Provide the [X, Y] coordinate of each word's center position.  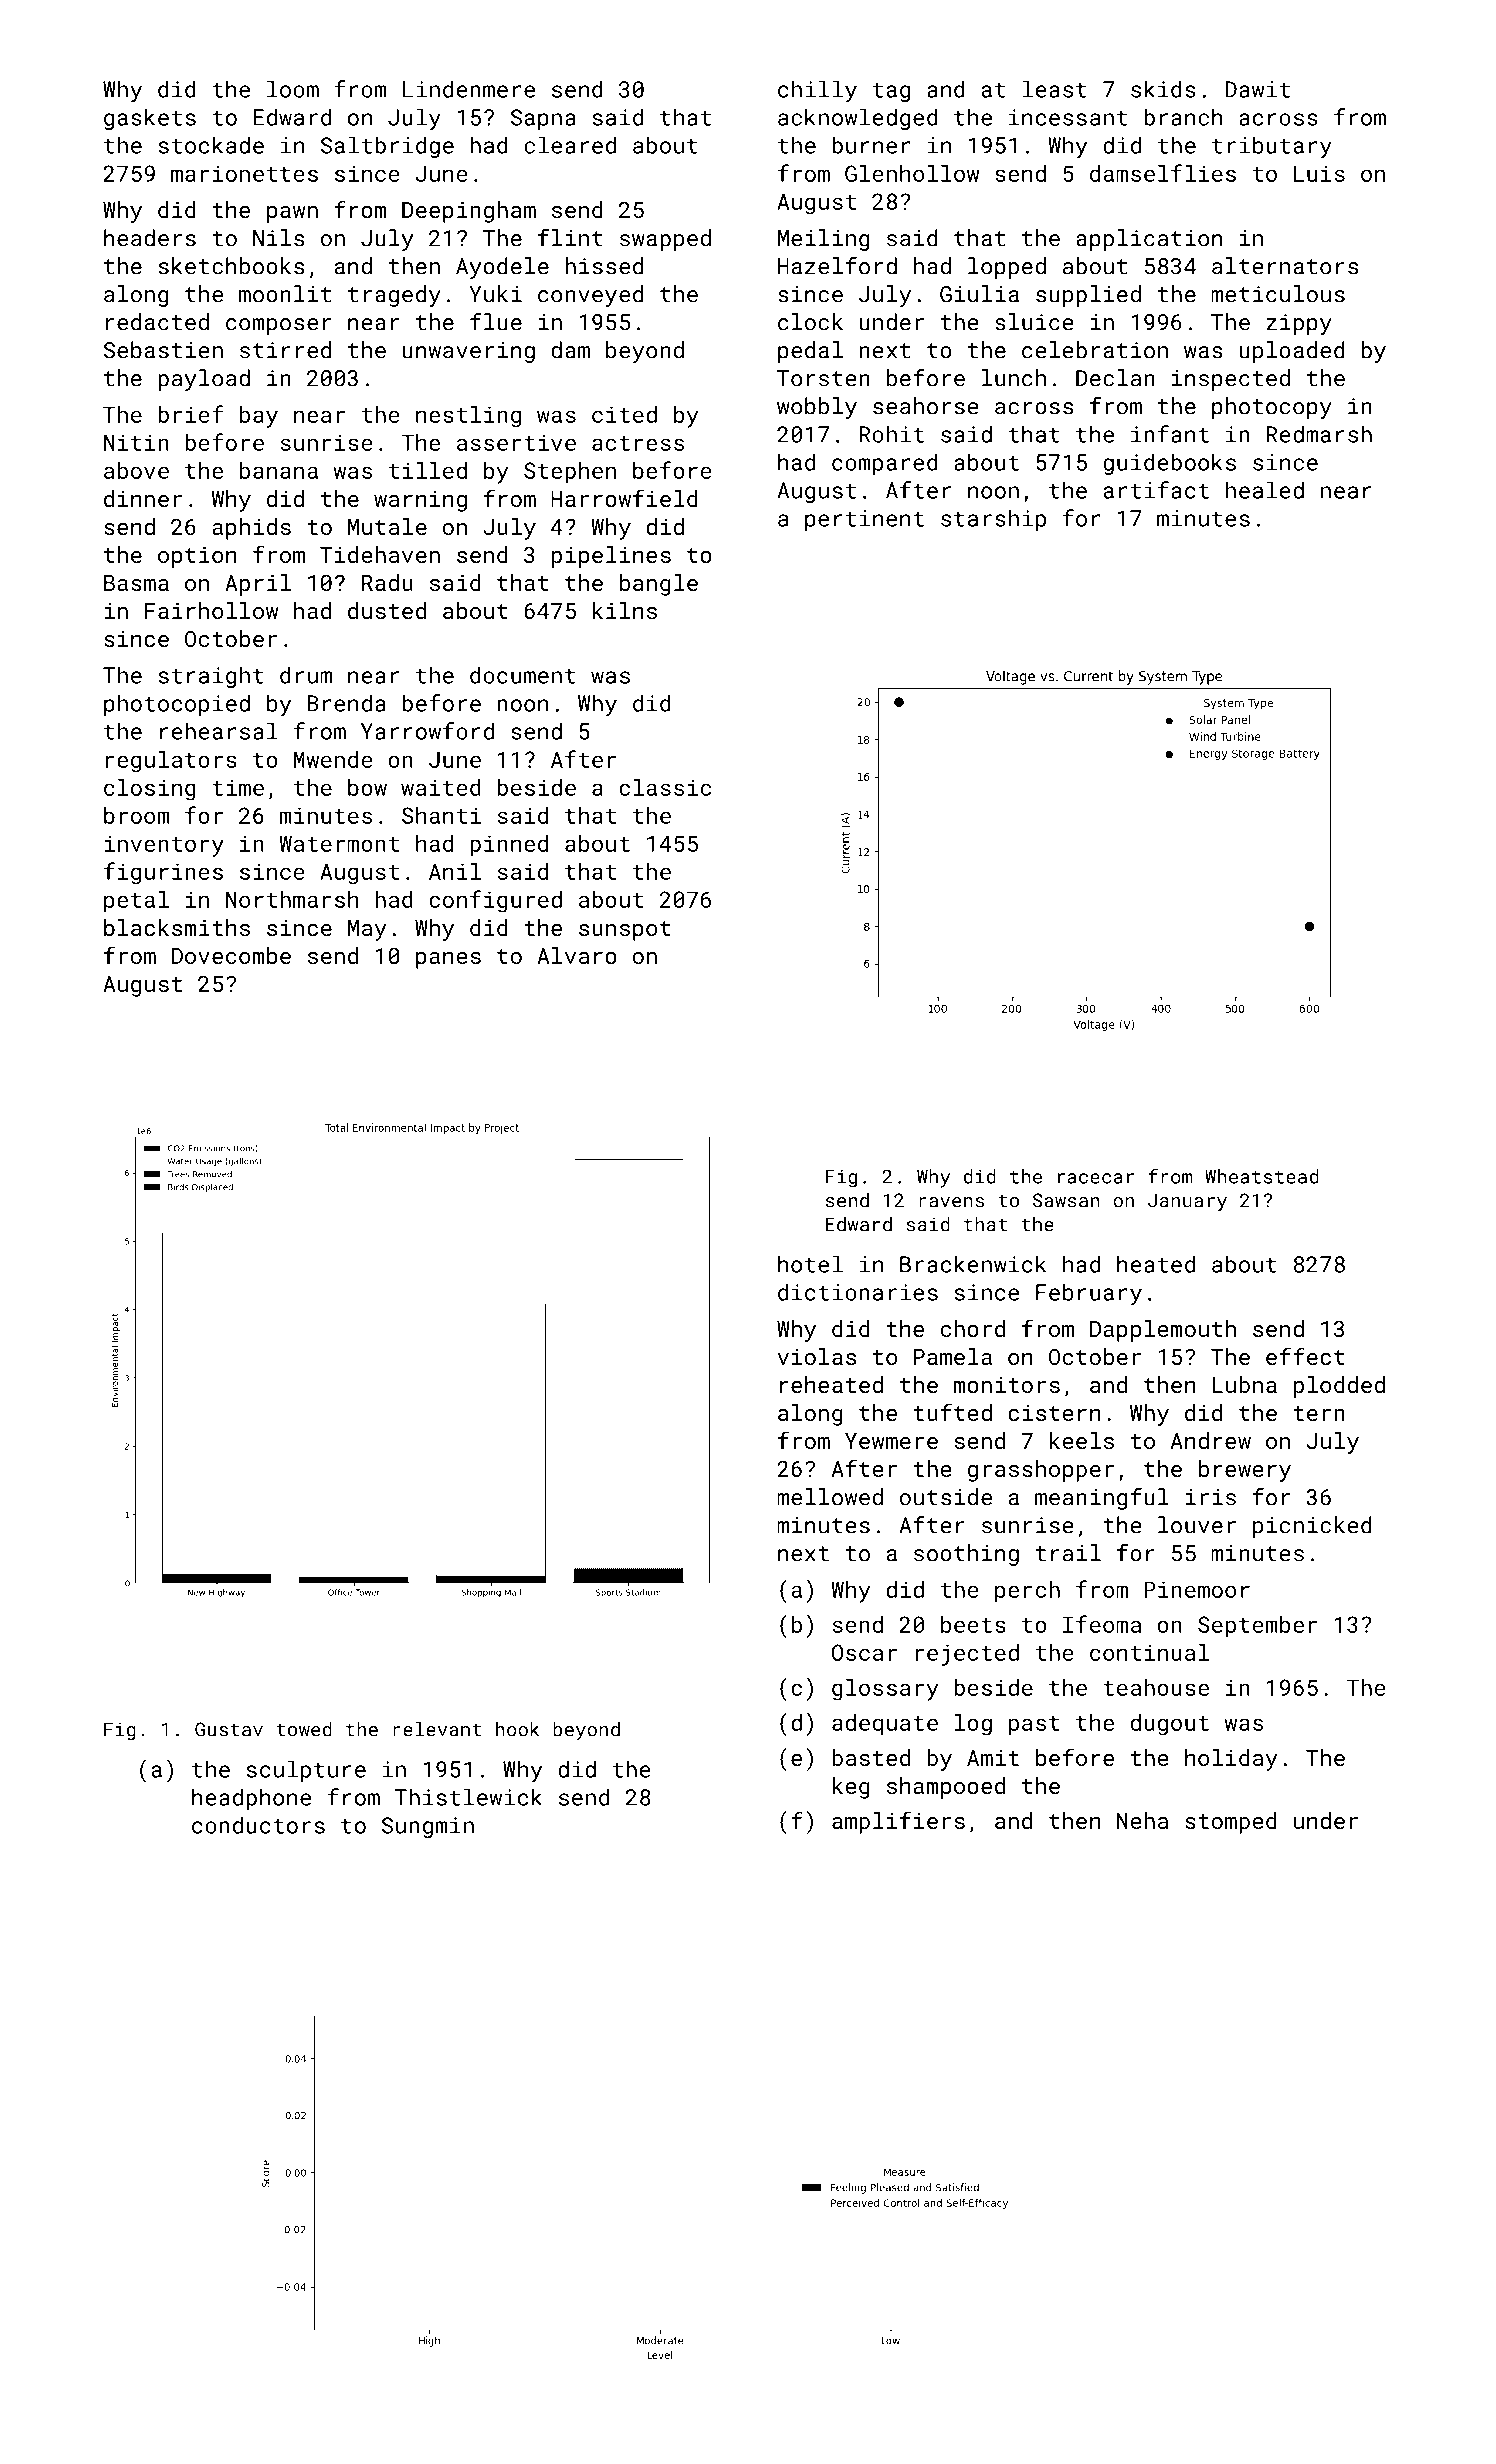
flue [496, 322]
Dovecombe [231, 955]
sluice [1034, 322]
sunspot [625, 931]
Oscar [864, 1652]
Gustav [229, 1729]
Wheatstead [1262, 1176]
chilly [817, 91]
